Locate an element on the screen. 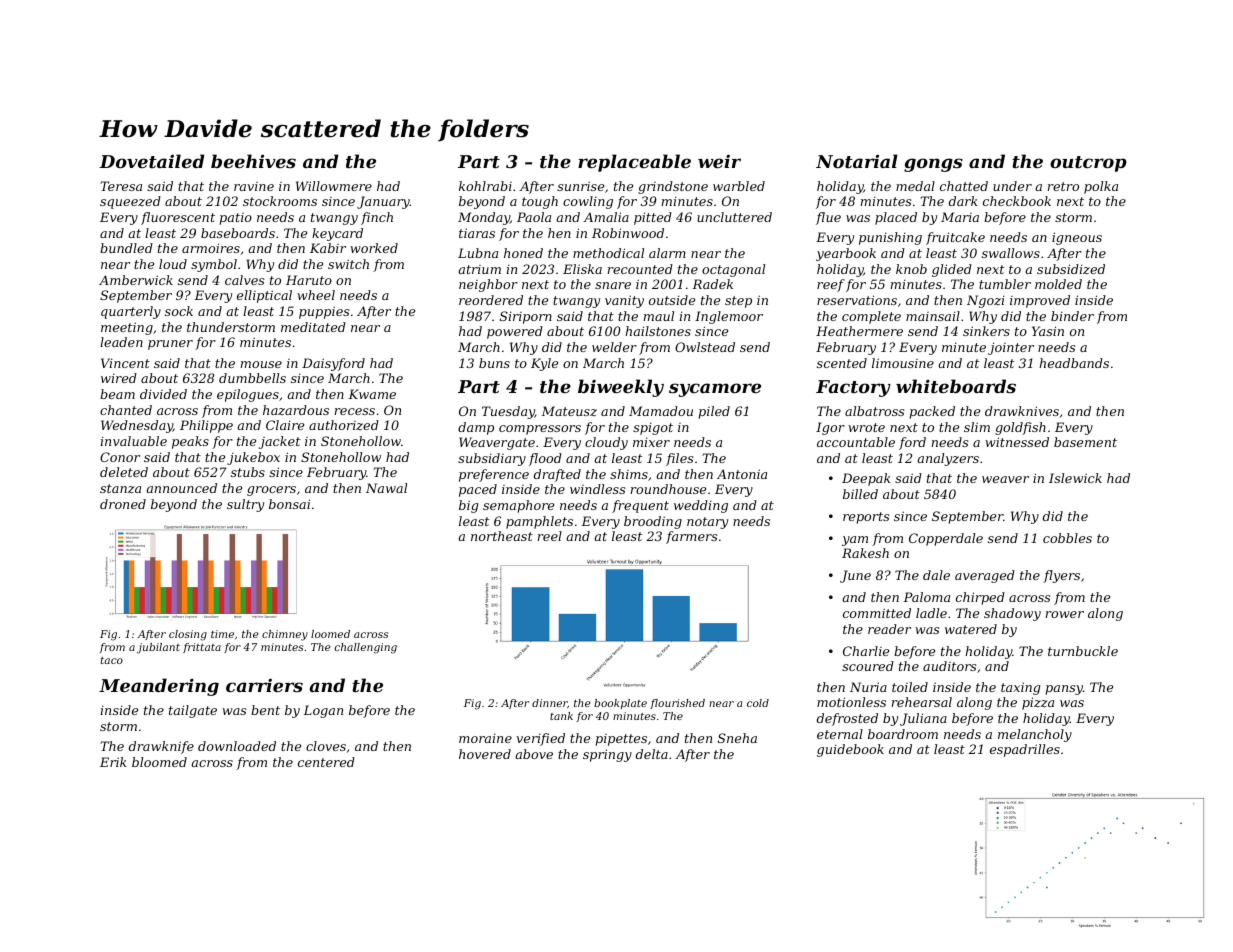 This screenshot has height=952, width=1233. Notarial is located at coordinates (857, 161).
